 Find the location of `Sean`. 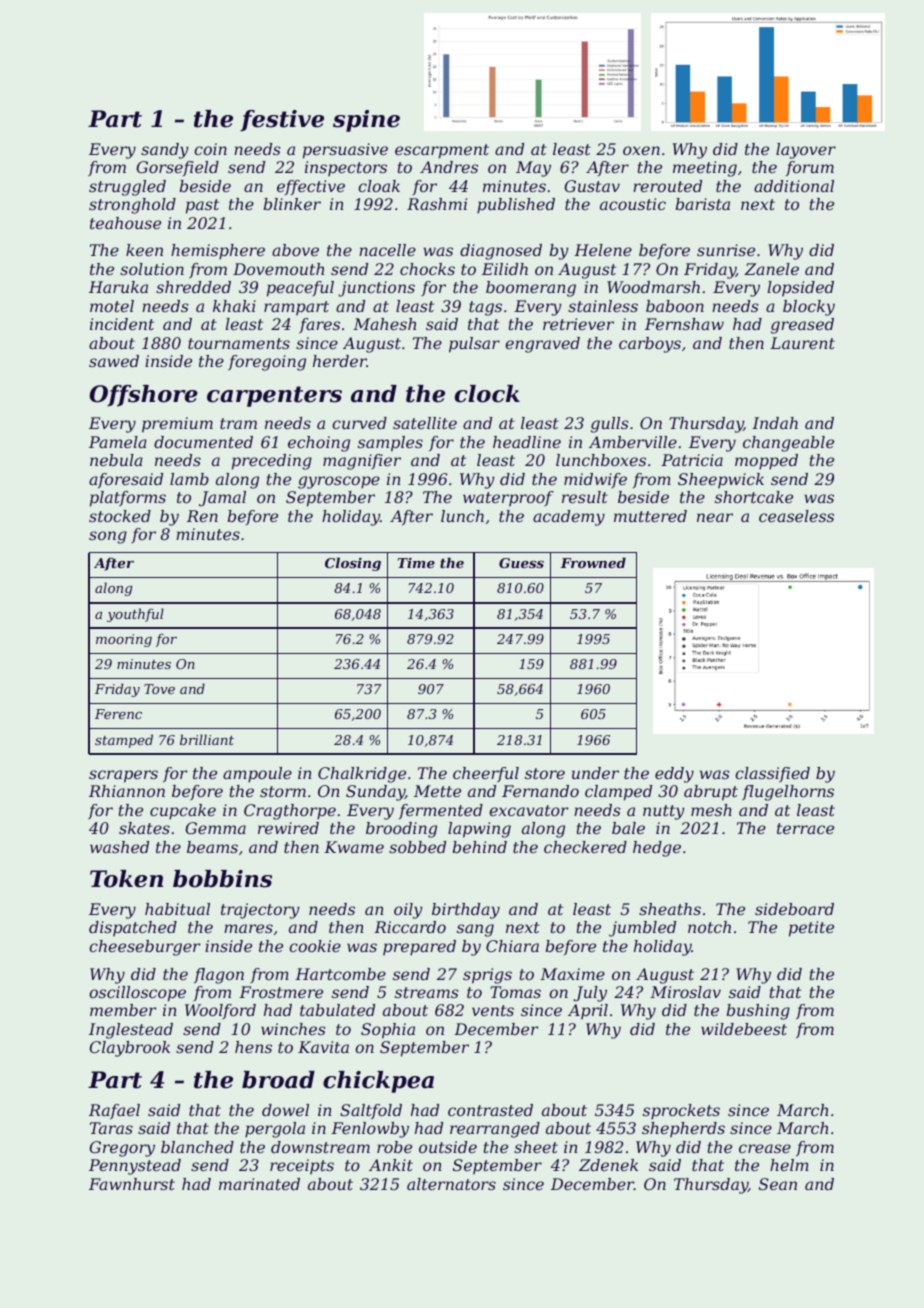

Sean is located at coordinates (778, 1184).
